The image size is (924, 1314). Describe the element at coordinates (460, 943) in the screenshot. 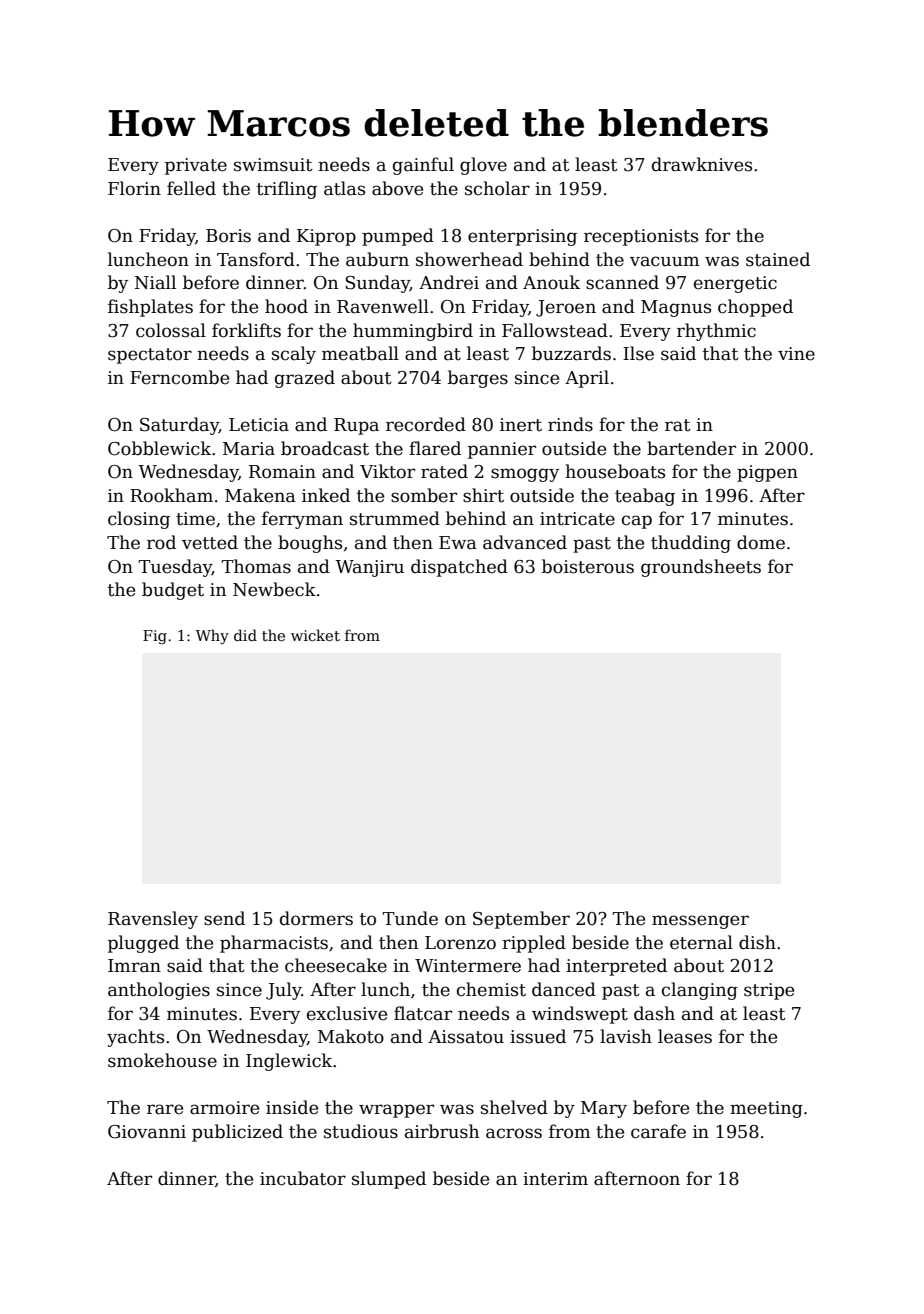

I see `Lorenzo` at that location.
